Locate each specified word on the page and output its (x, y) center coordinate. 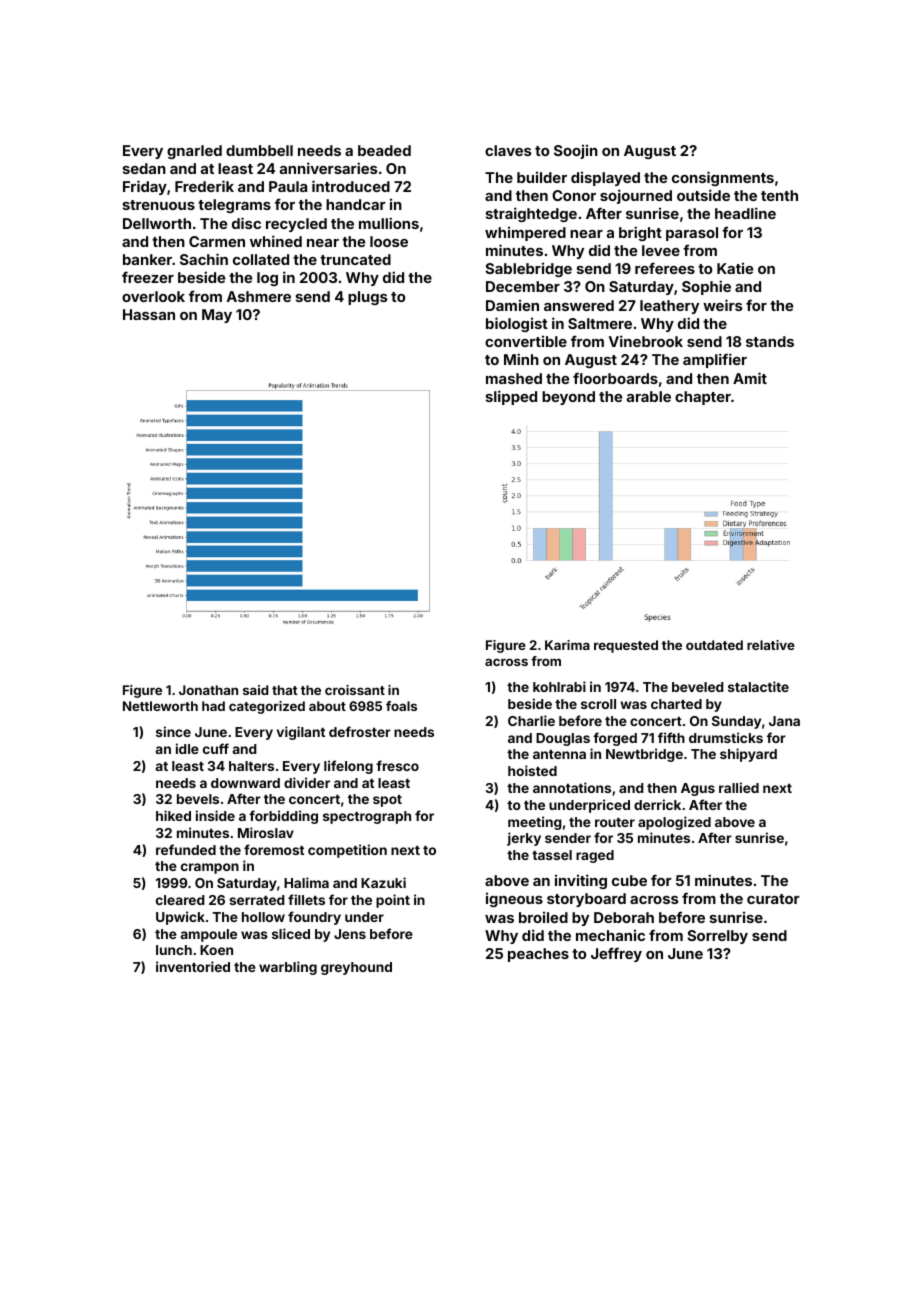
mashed (514, 378)
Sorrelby (717, 937)
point (393, 901)
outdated (714, 645)
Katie (735, 268)
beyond (568, 398)
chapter (703, 398)
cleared (180, 900)
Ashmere (259, 296)
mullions (389, 223)
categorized (267, 707)
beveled (698, 687)
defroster (360, 731)
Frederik (204, 186)
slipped (511, 397)
